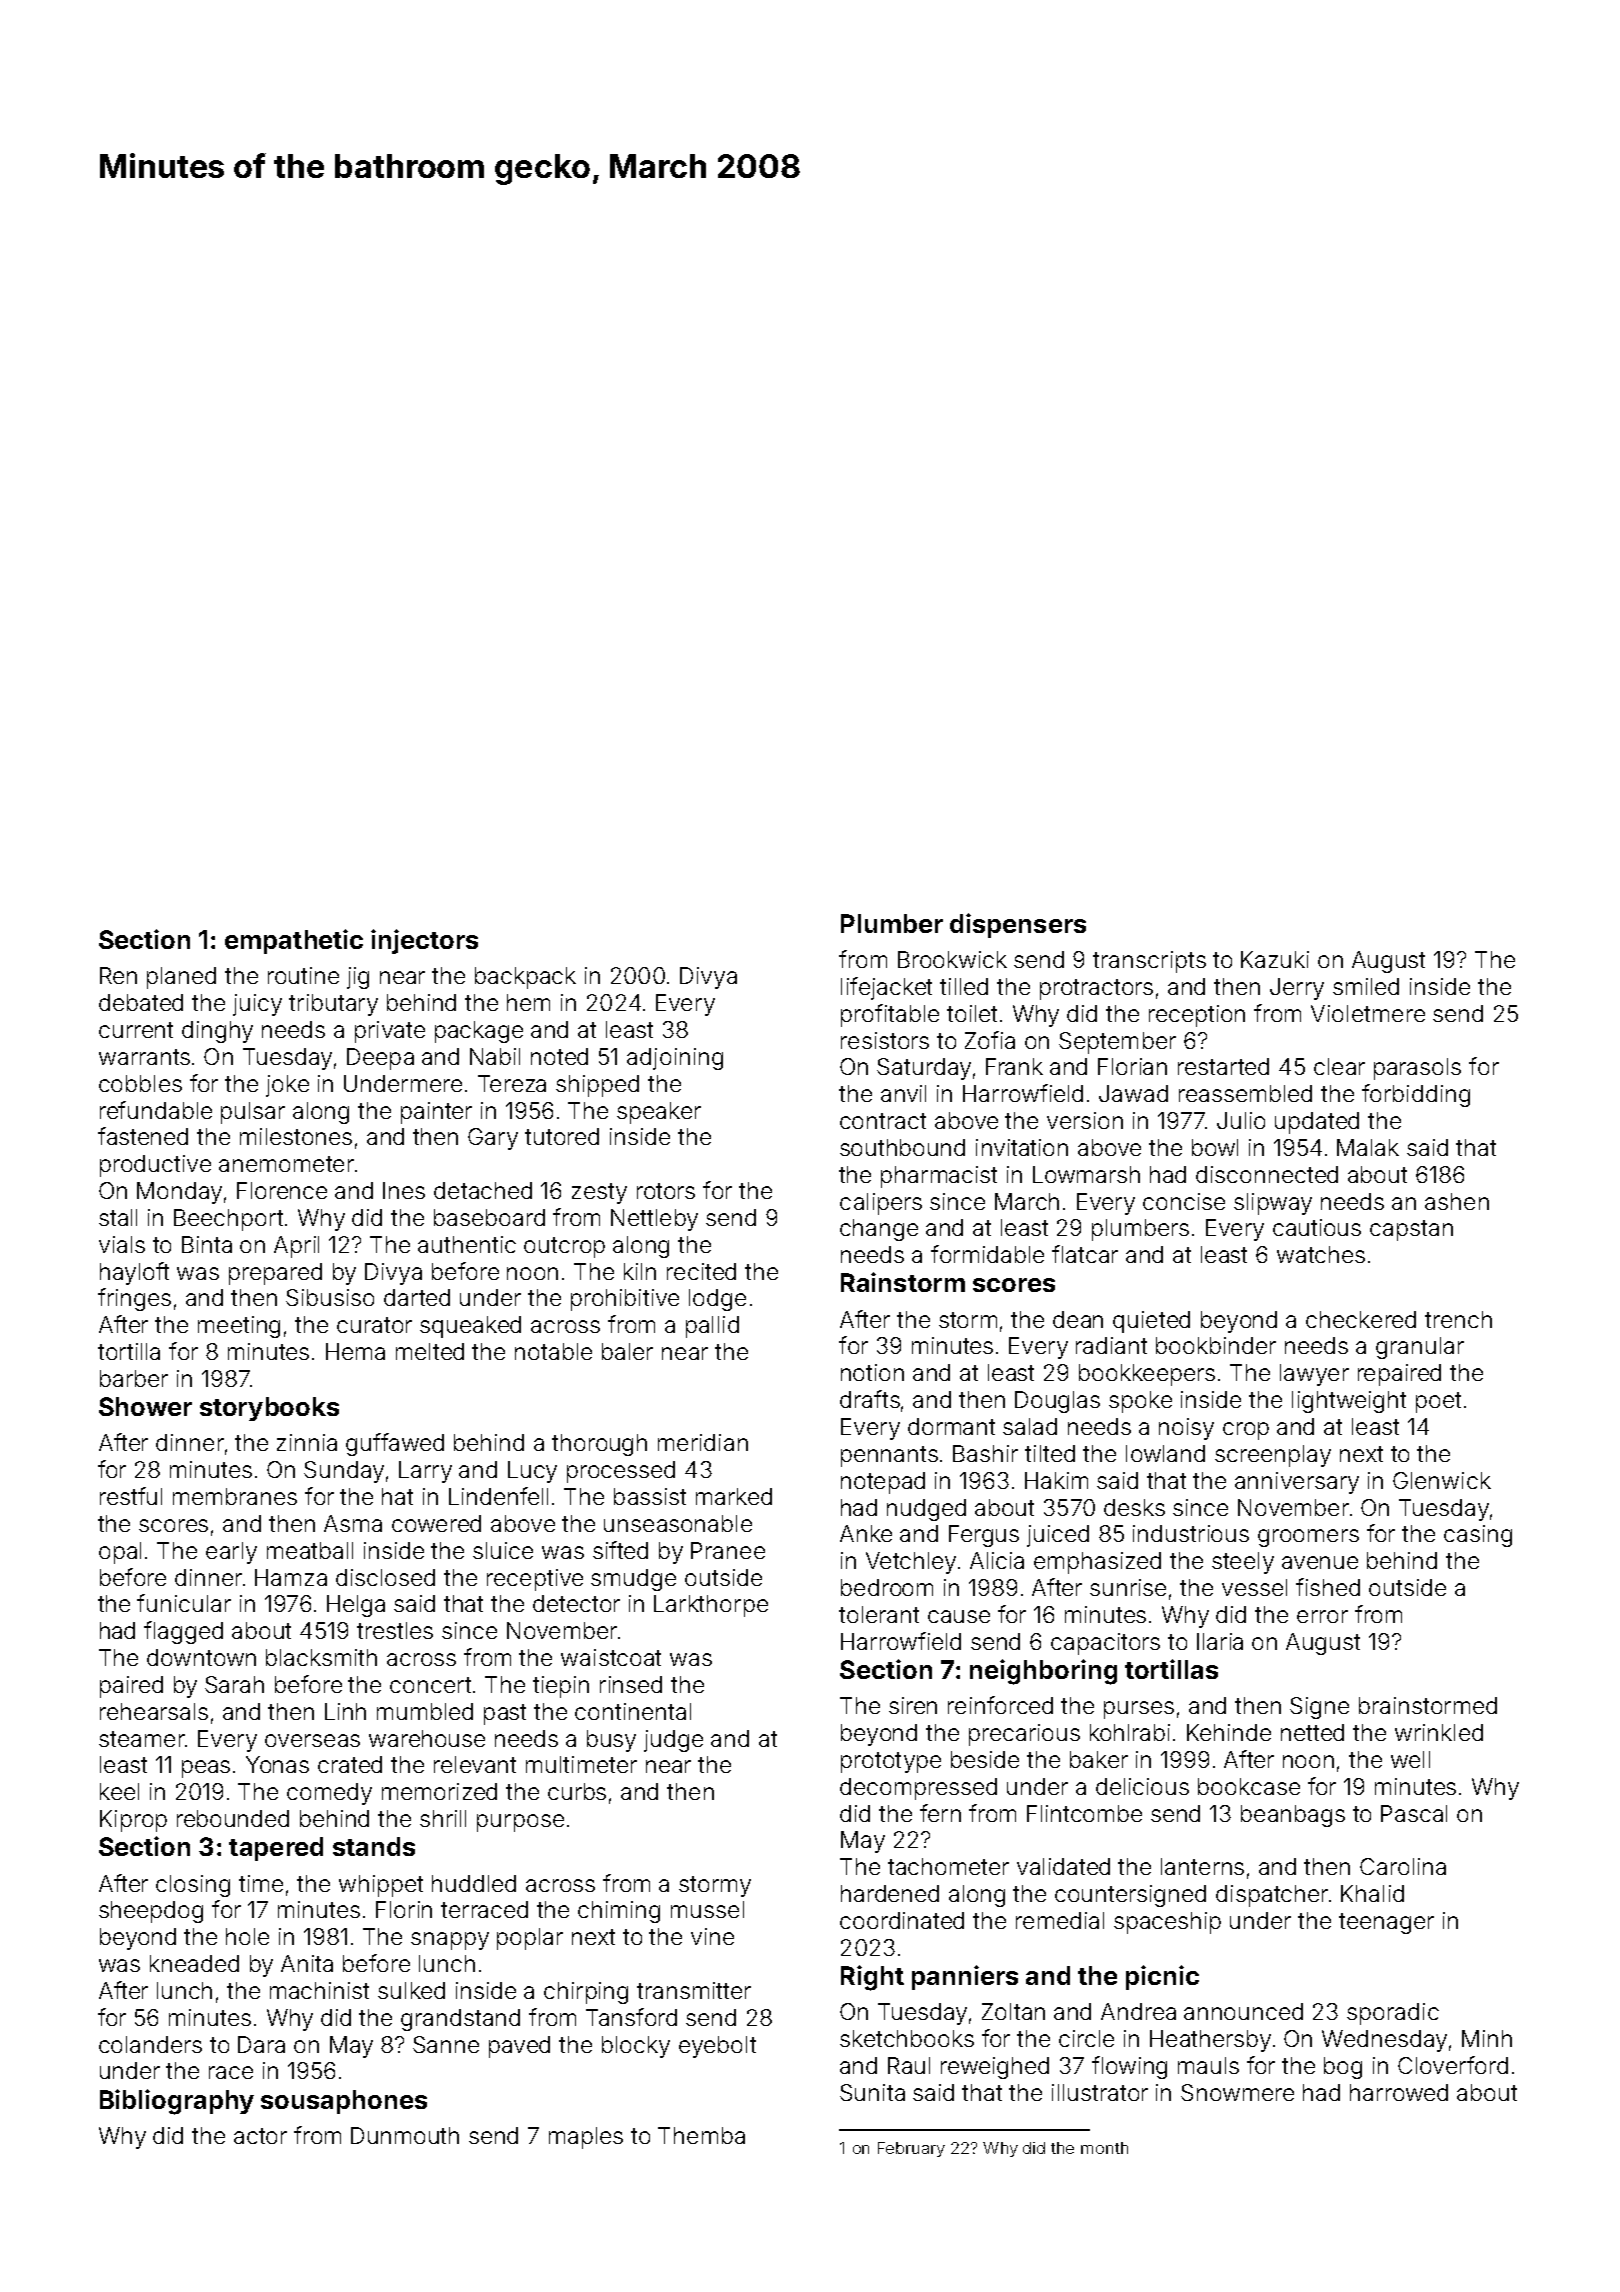  What do you see at coordinates (866, 1533) in the screenshot?
I see `Anke` at bounding box center [866, 1533].
